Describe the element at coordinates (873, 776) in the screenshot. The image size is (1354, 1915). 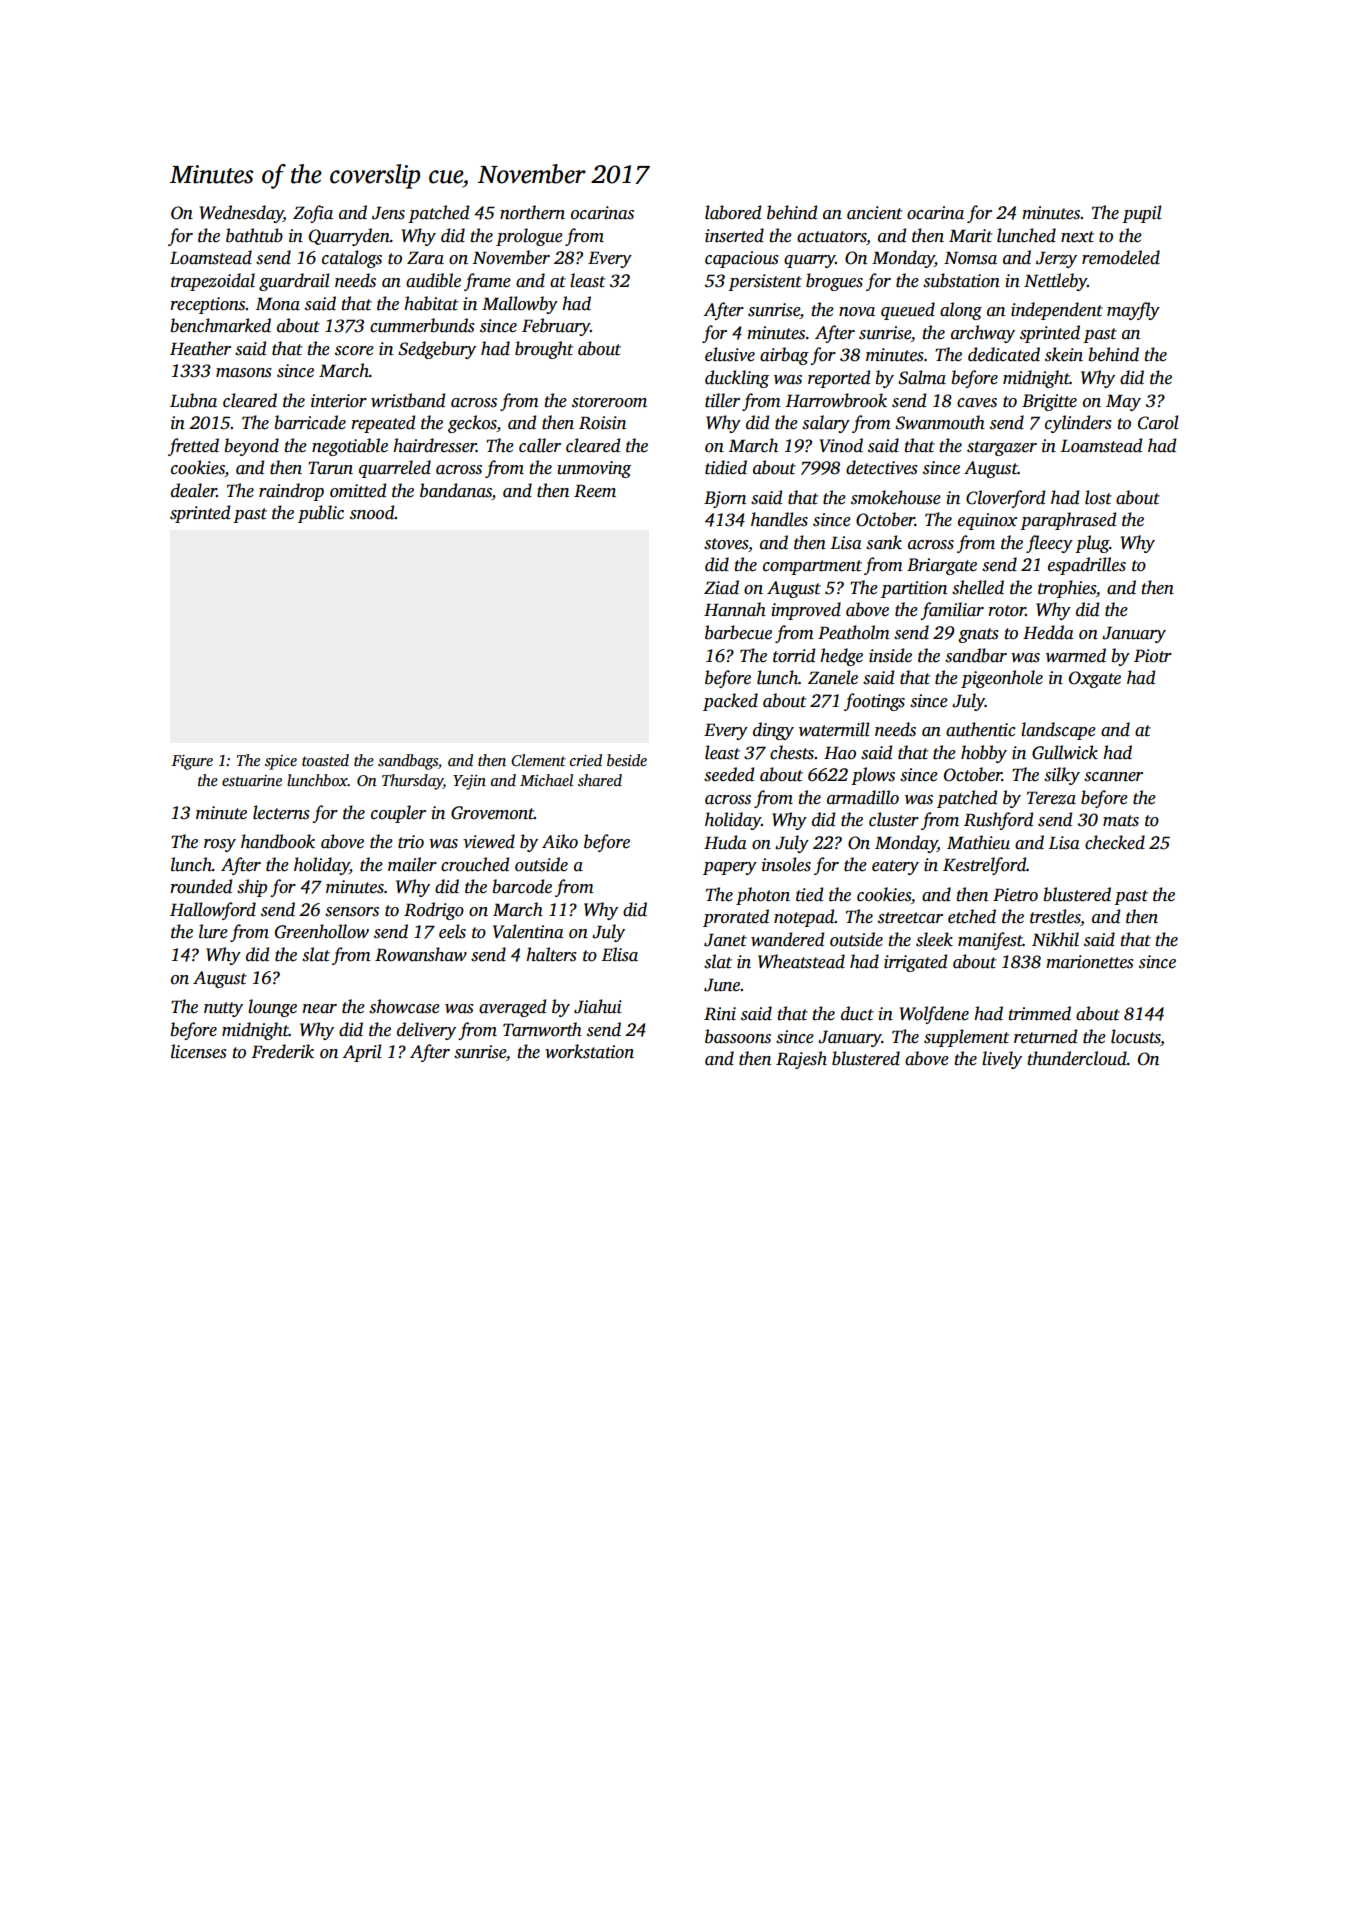
I see `plows` at that location.
